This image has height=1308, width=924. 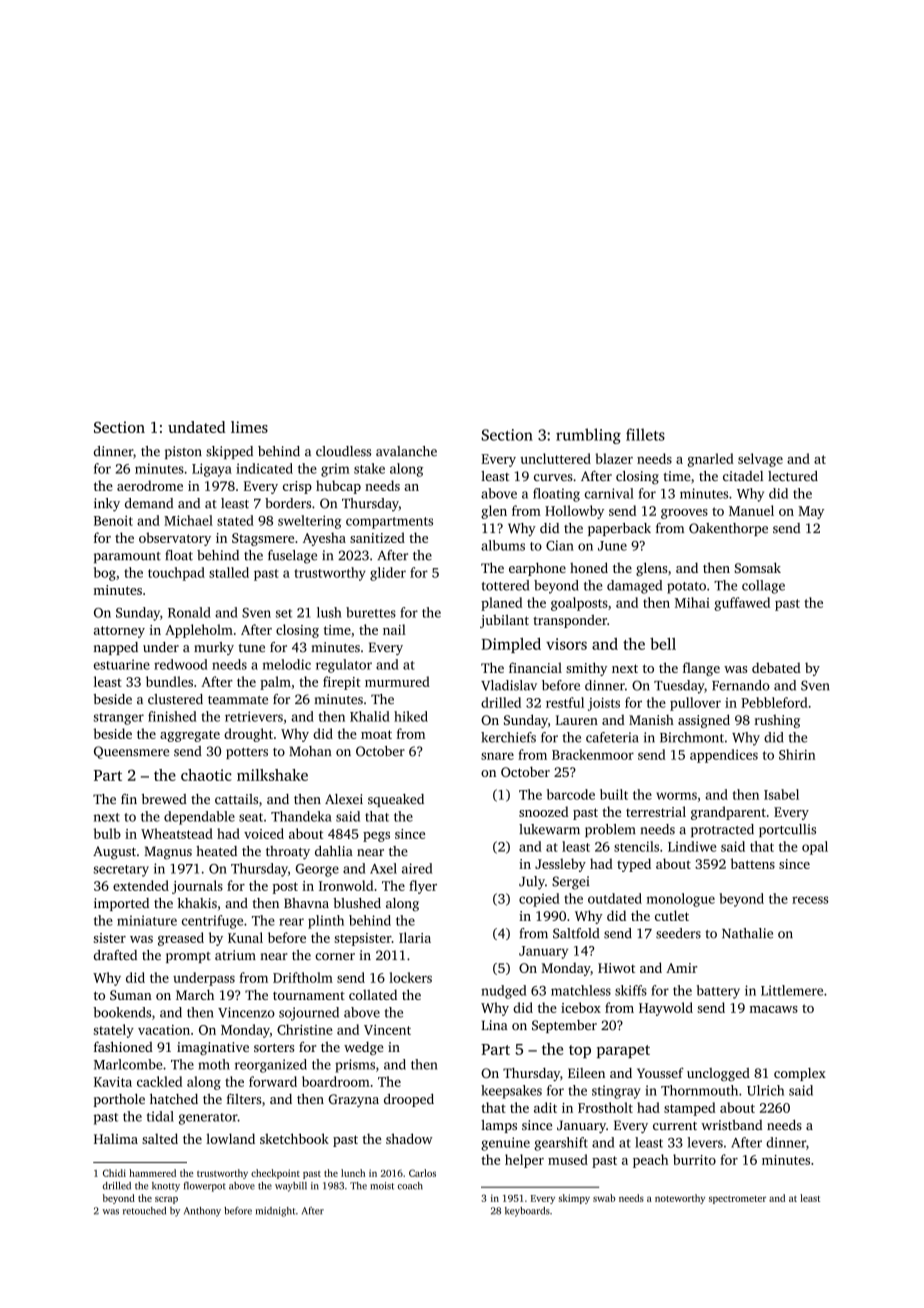 What do you see at coordinates (411, 716) in the image?
I see `hiked` at bounding box center [411, 716].
